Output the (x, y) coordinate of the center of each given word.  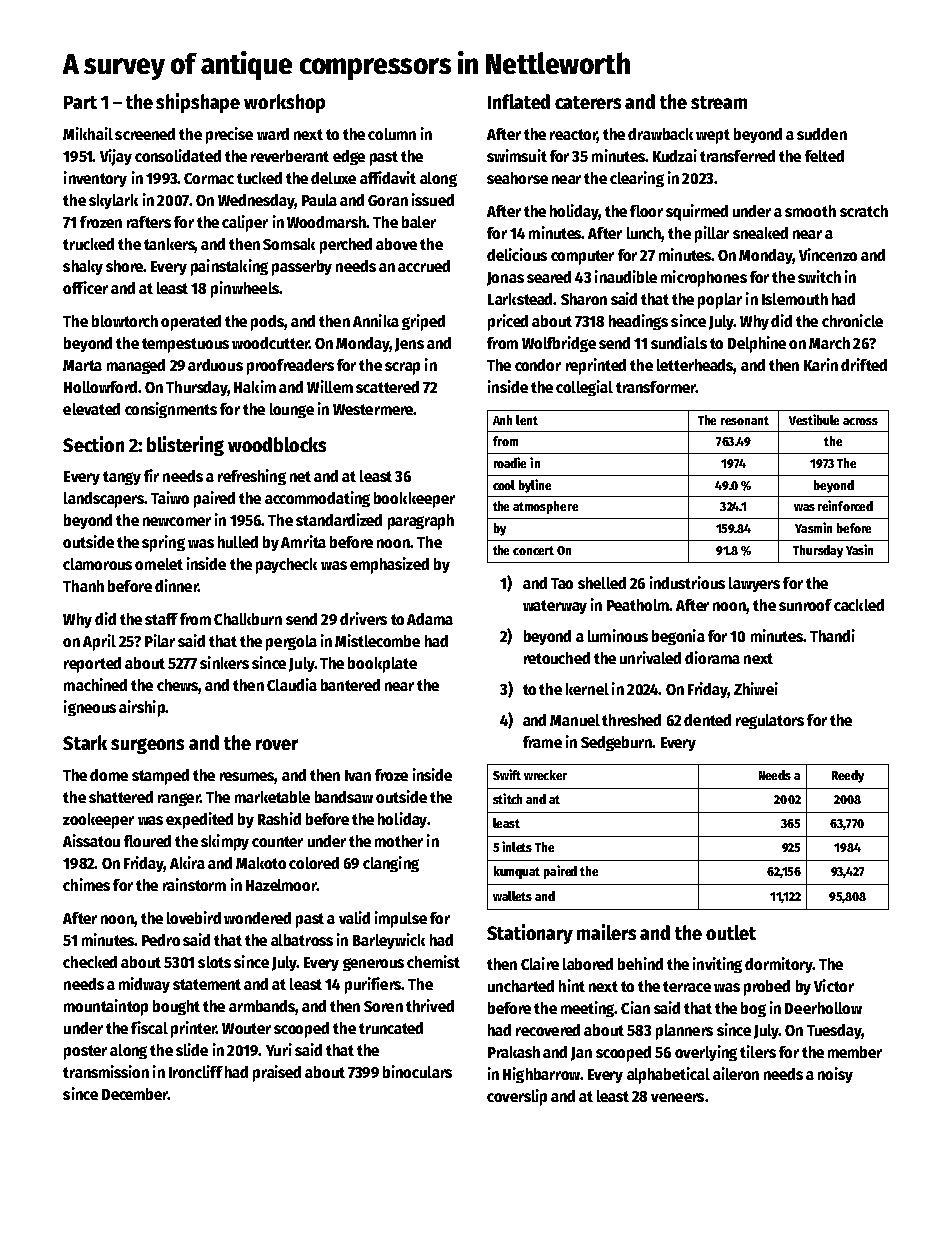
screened (145, 134)
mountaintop (106, 1007)
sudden (822, 134)
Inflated (519, 101)
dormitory (779, 965)
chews (177, 685)
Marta (82, 365)
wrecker (545, 775)
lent (527, 420)
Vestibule (814, 419)
